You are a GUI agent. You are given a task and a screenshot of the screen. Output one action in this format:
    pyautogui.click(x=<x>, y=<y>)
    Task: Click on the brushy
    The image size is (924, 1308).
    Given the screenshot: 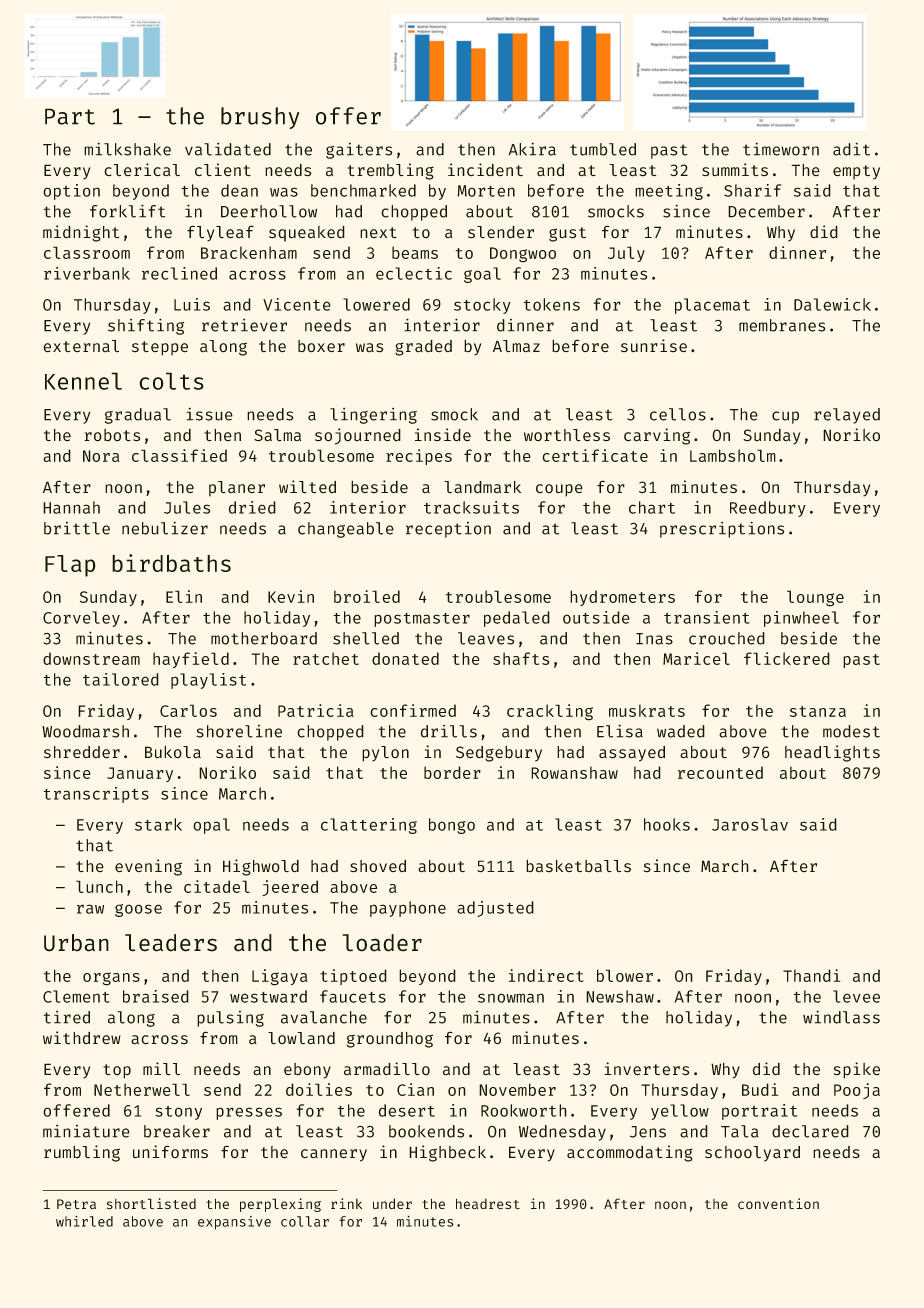 What is the action you would take?
    pyautogui.click(x=260, y=118)
